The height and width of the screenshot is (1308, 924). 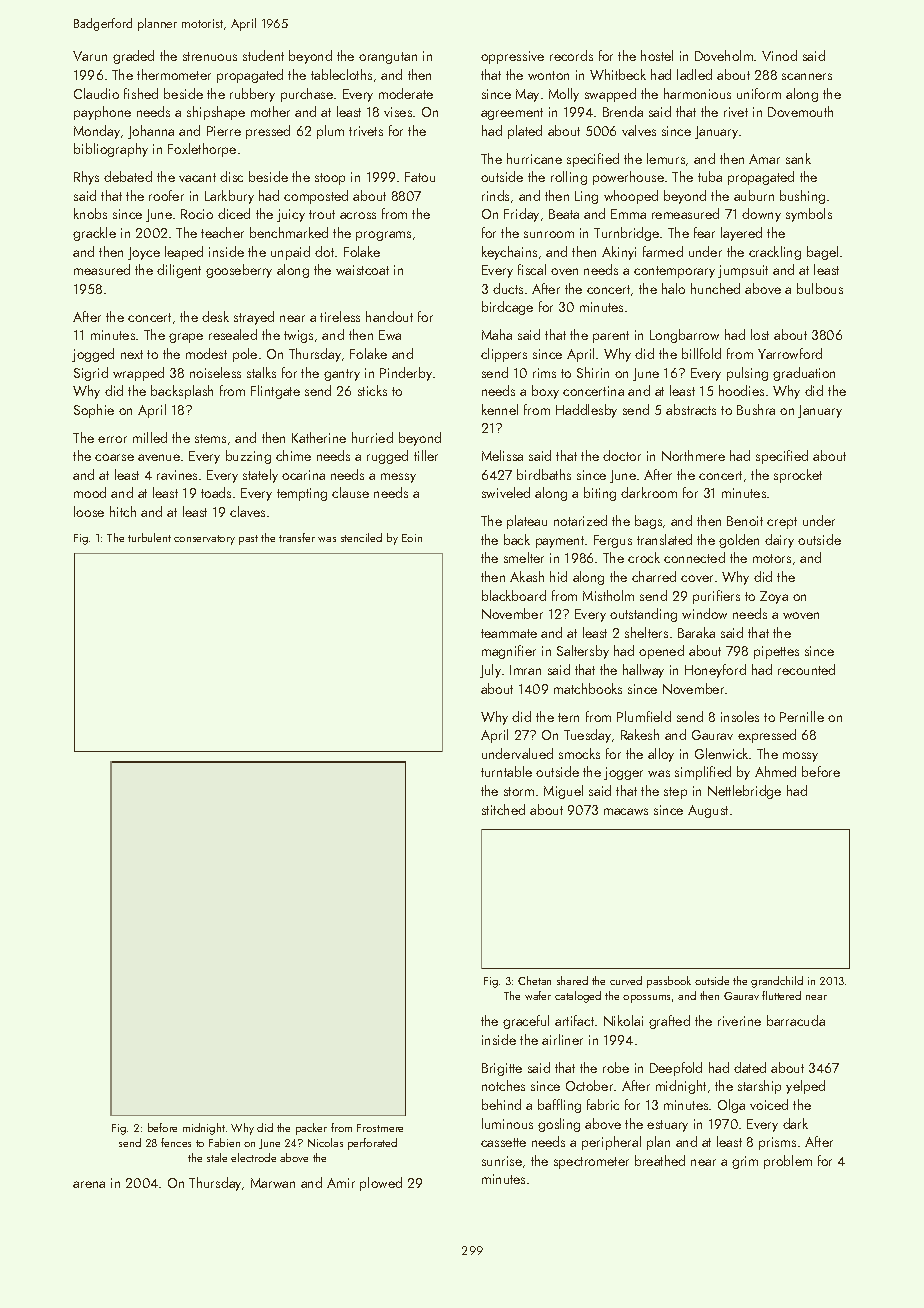 I want to click on fences, so click(x=176, y=1142).
